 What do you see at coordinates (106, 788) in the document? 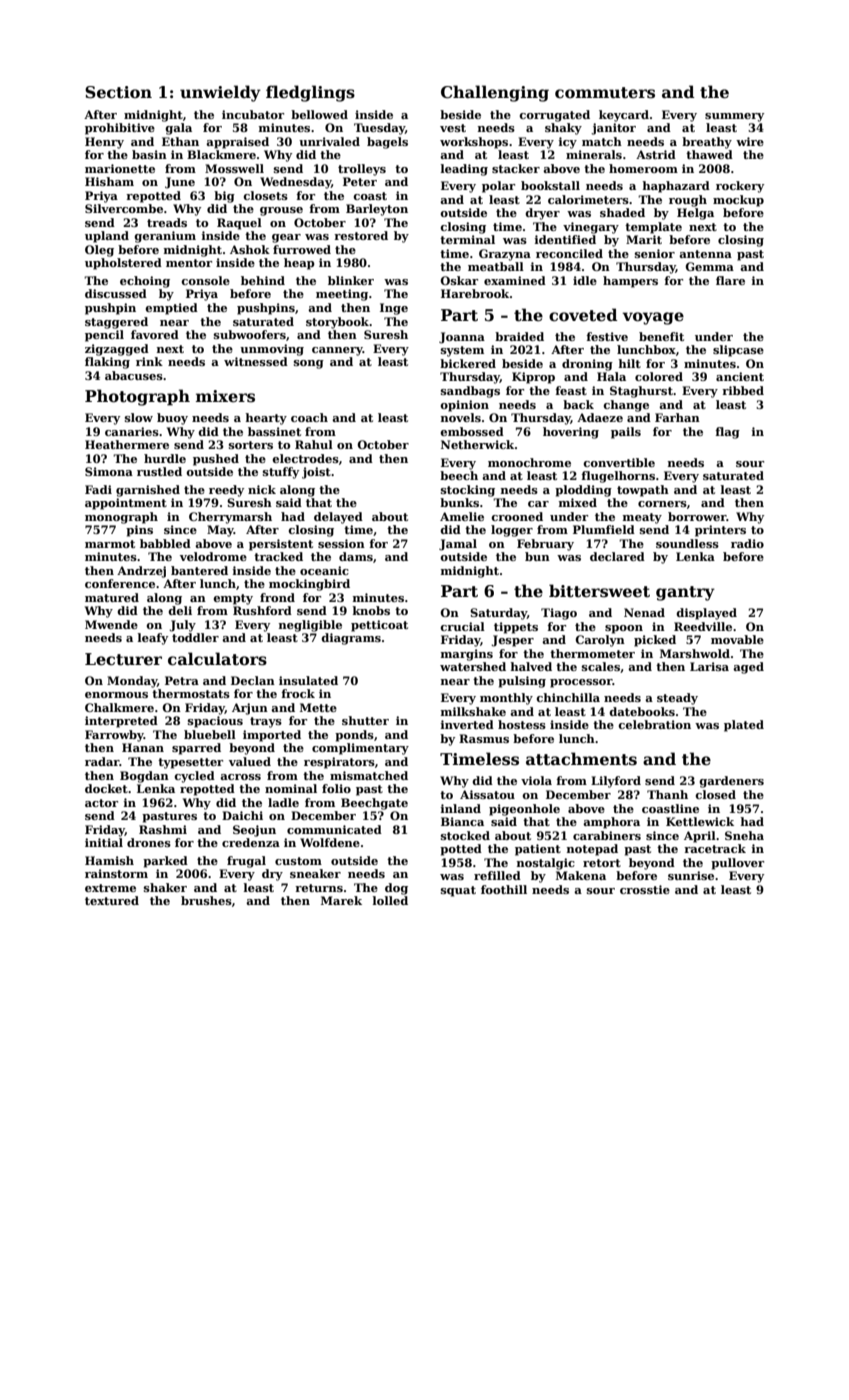
I see `docket` at bounding box center [106, 788].
